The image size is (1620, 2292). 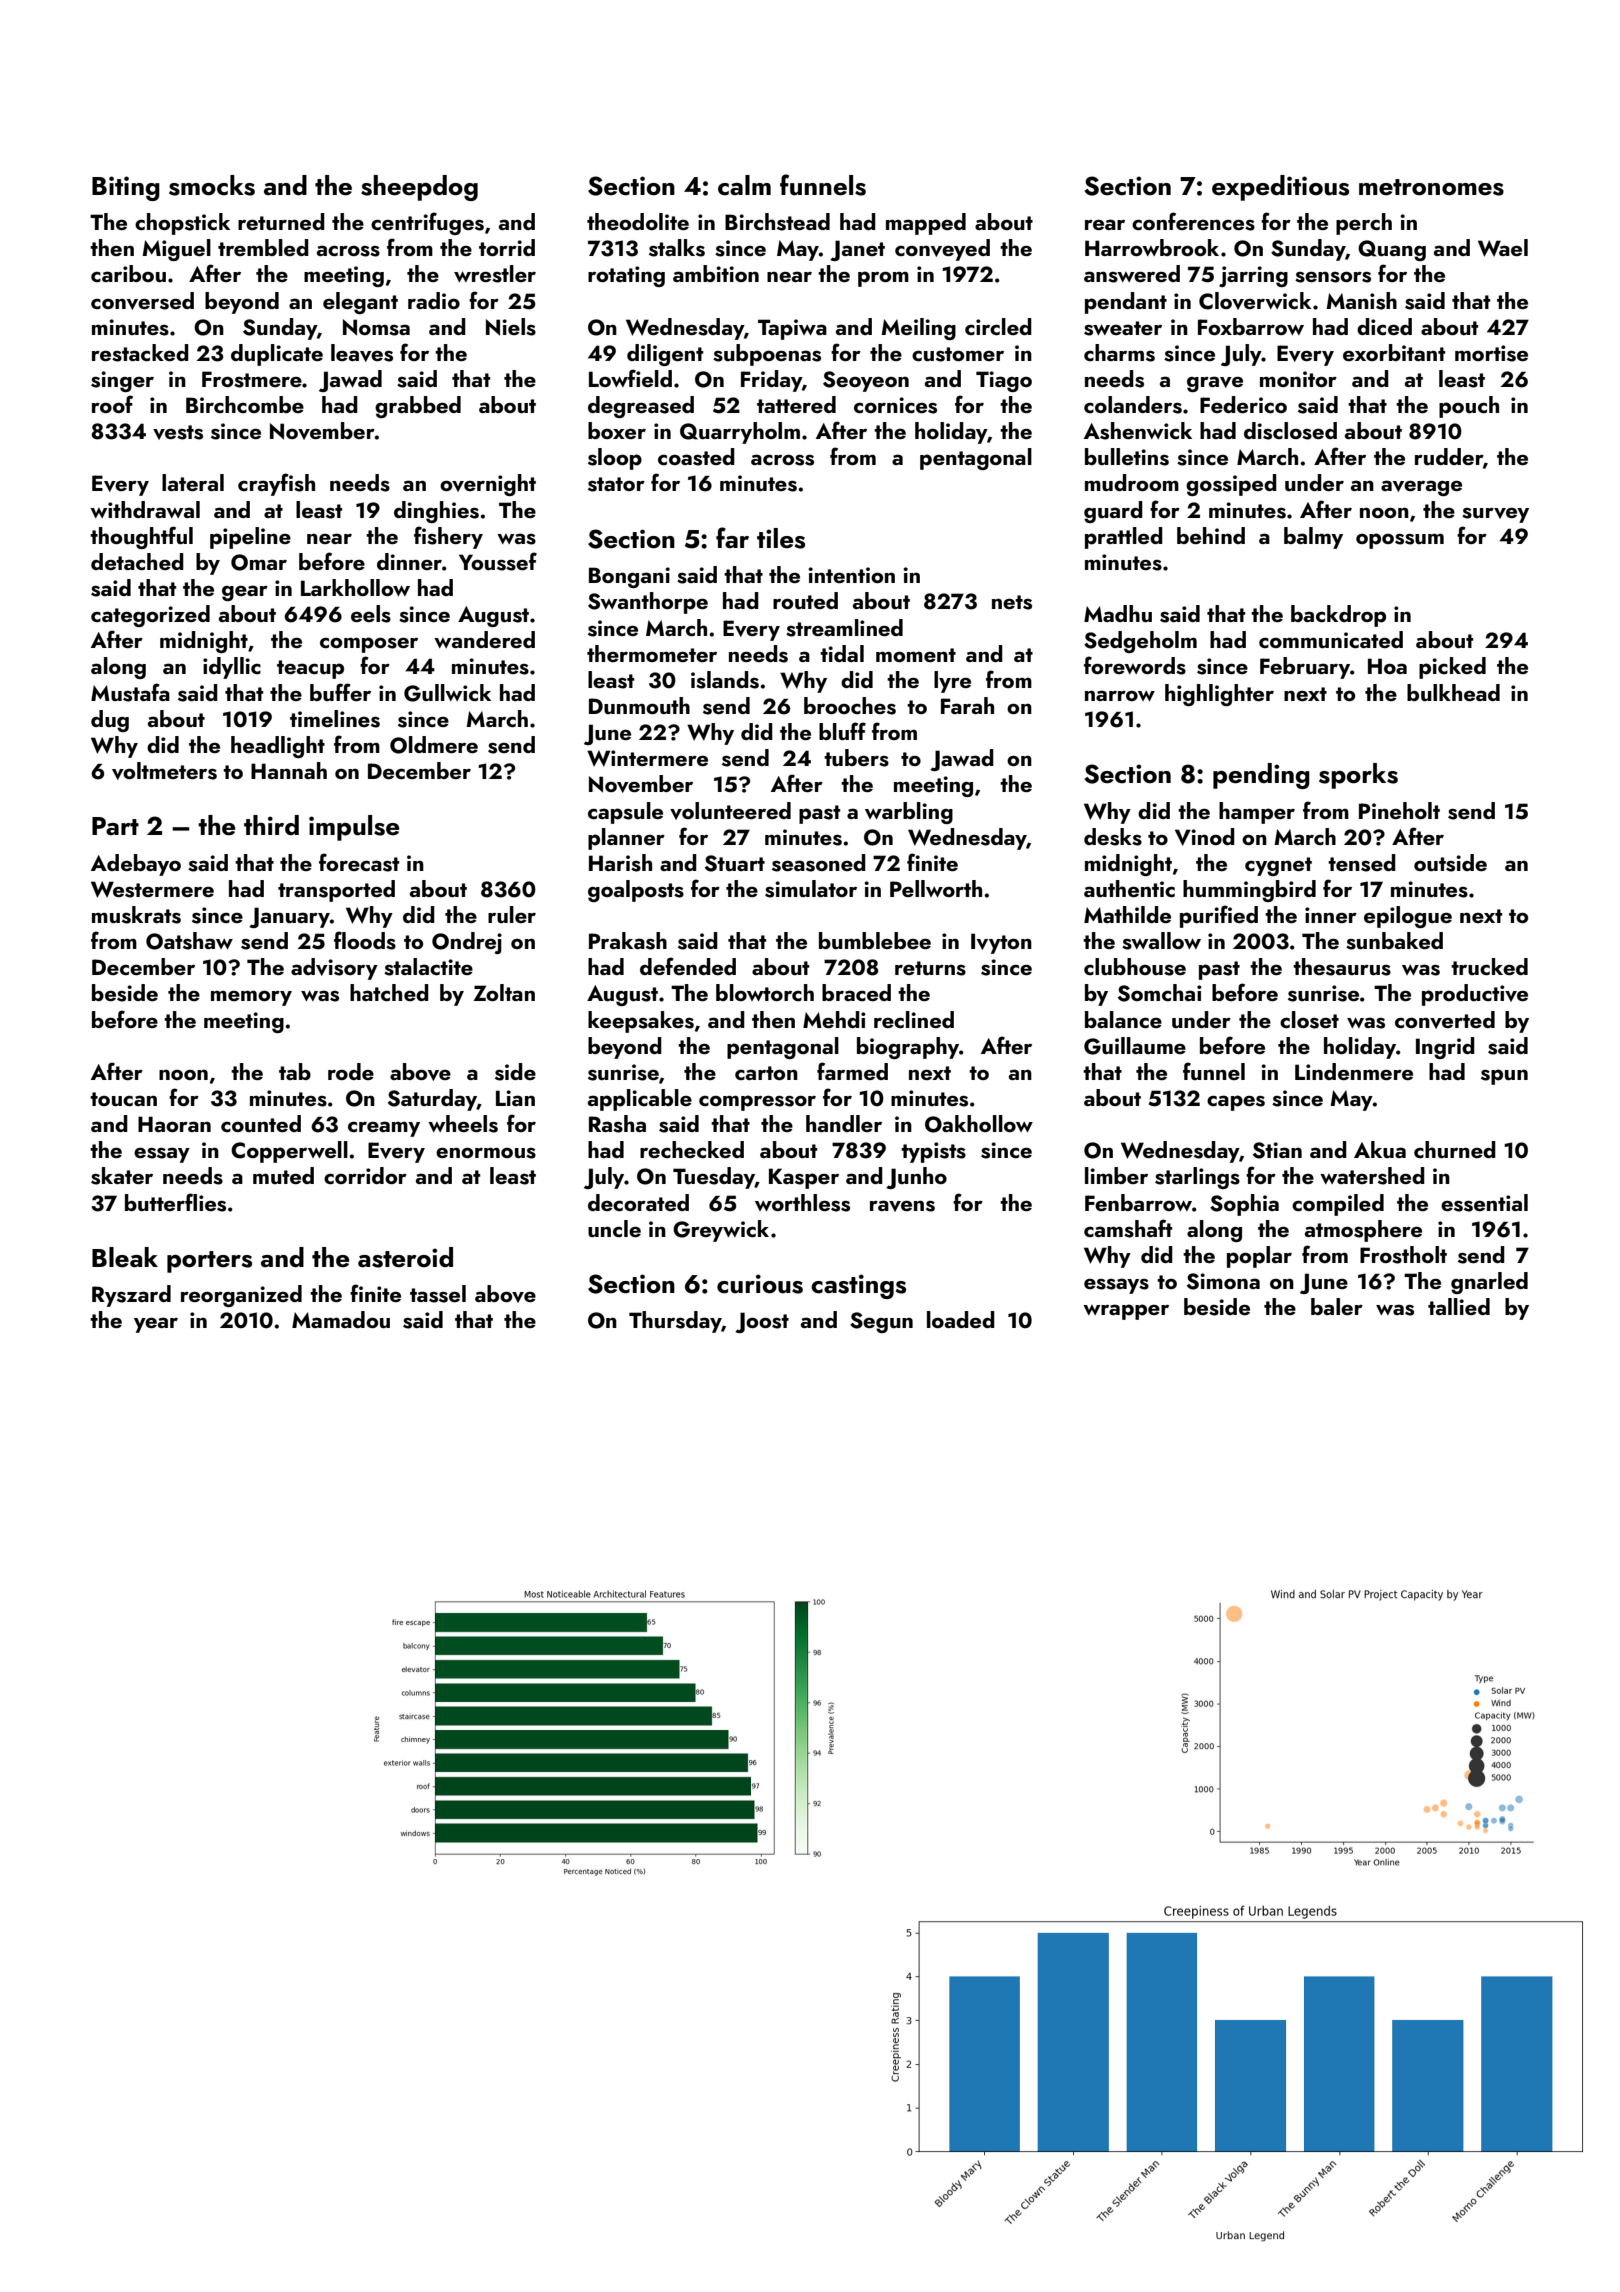 I want to click on intention, so click(x=851, y=575).
